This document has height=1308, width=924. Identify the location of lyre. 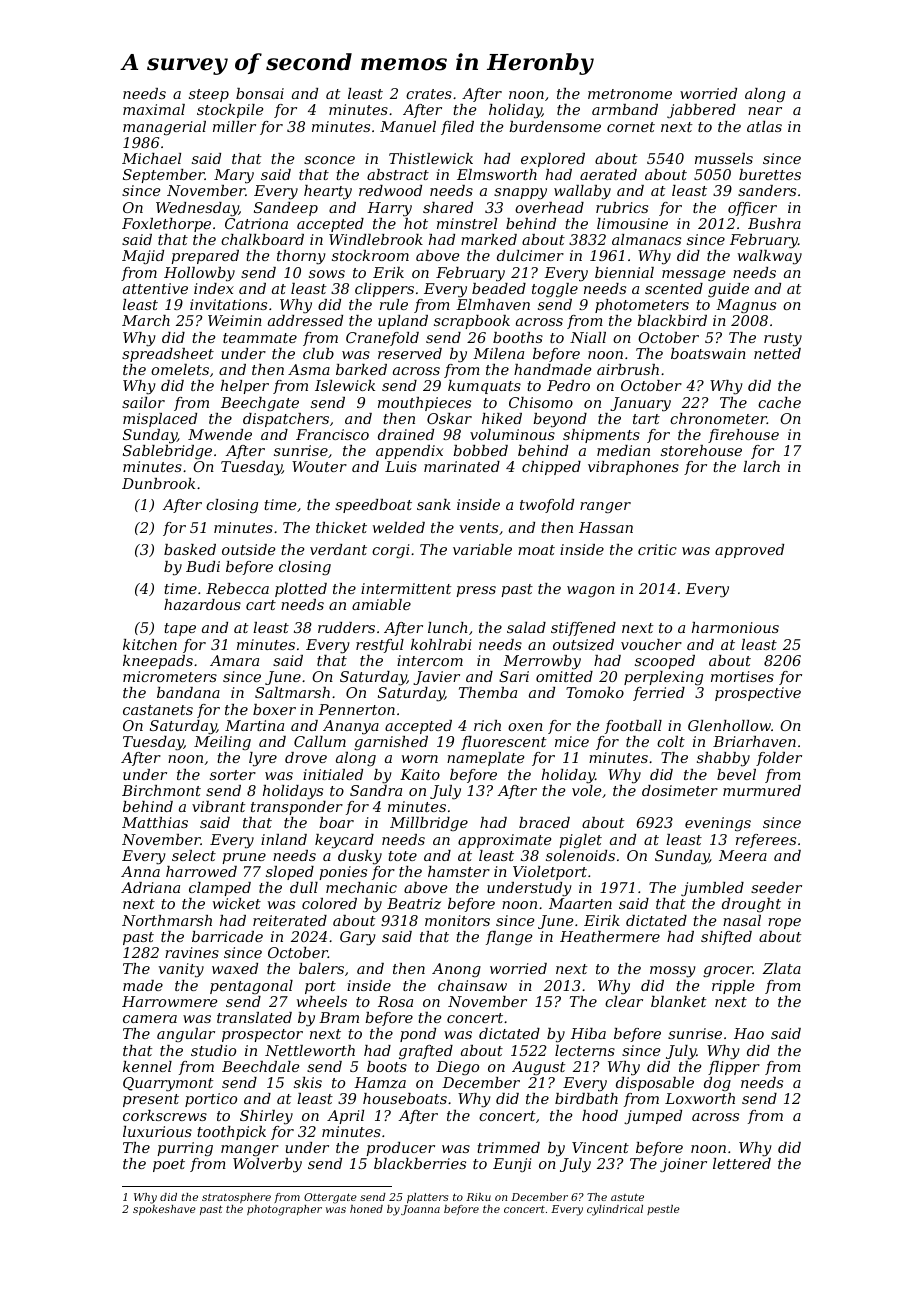
(263, 759).
